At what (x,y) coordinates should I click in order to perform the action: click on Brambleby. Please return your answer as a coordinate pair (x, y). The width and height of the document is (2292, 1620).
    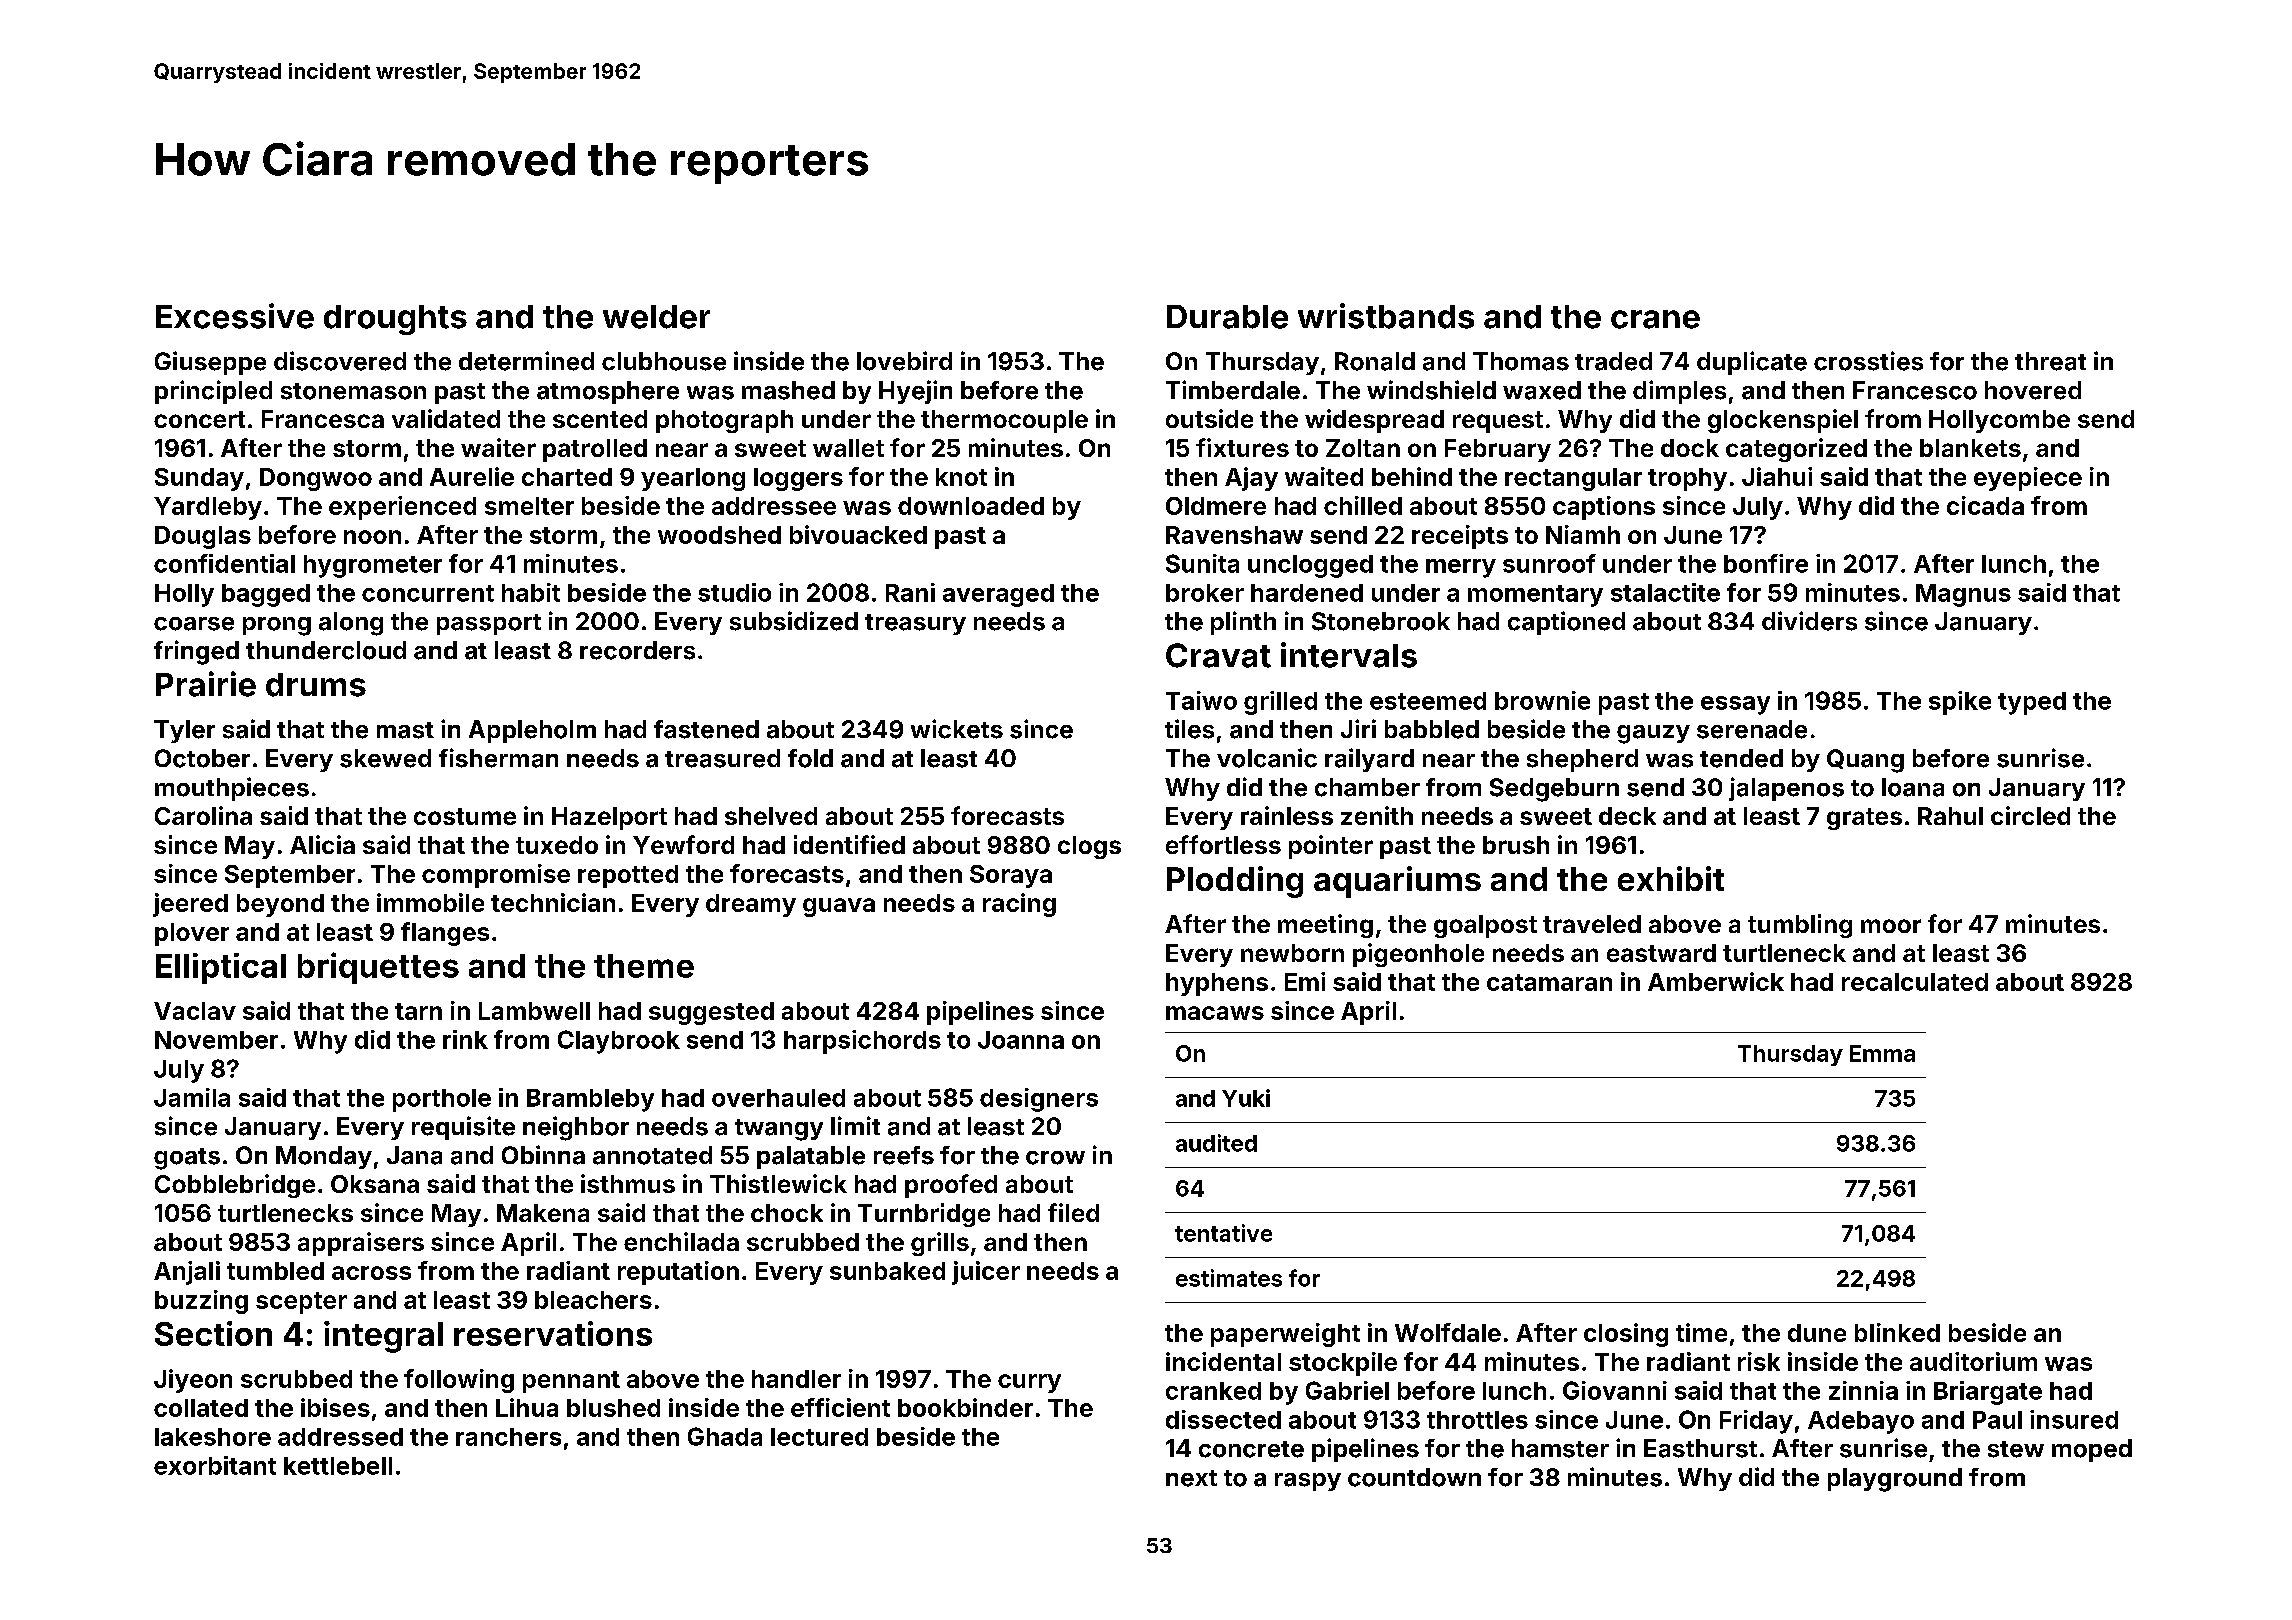
    Looking at the image, I should click on (590, 1100).
